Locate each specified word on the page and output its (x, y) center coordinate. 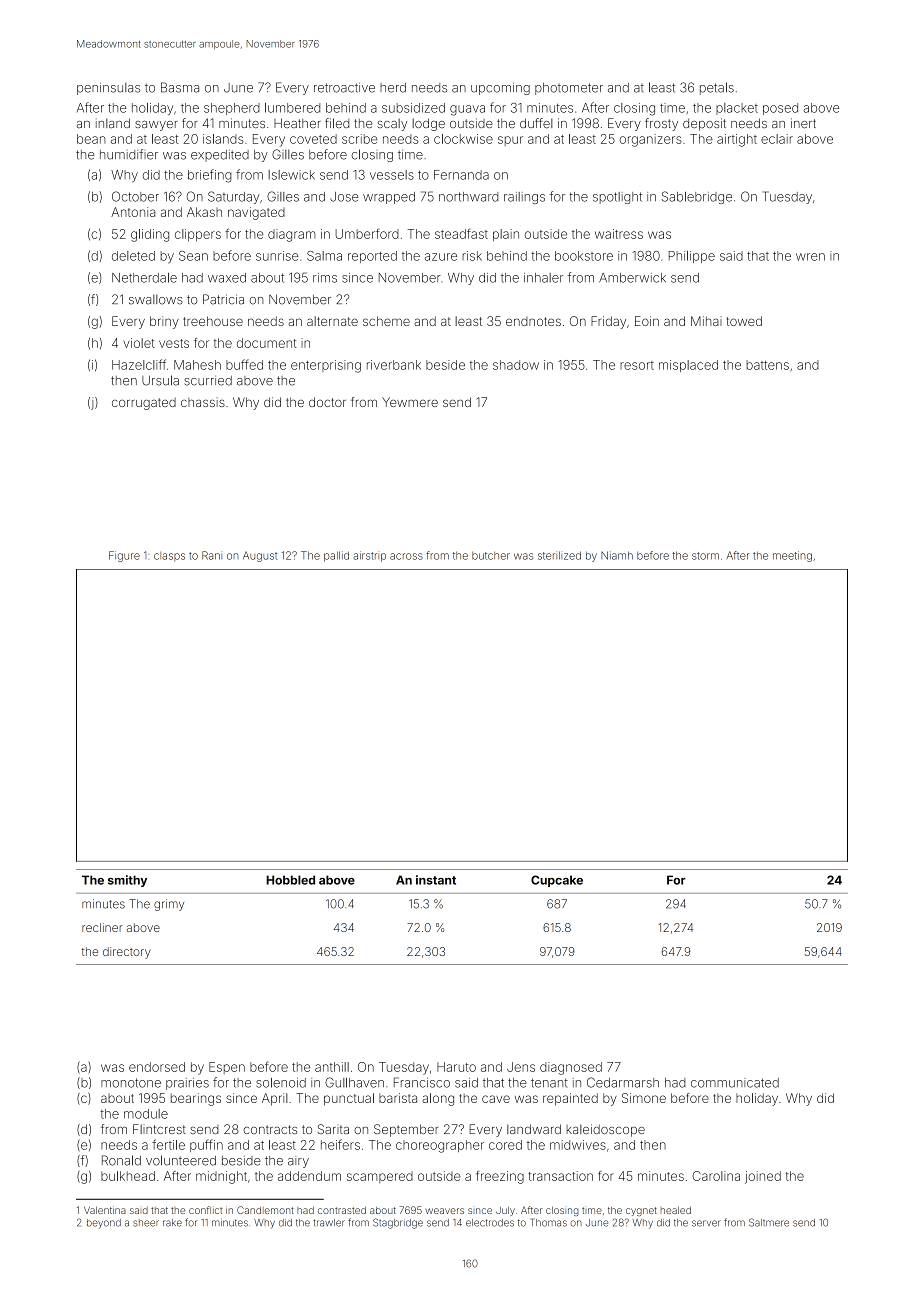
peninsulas (108, 88)
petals (717, 88)
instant (436, 880)
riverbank (394, 365)
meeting (792, 556)
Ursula (160, 380)
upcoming (500, 89)
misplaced (688, 366)
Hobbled (290, 880)
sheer (146, 1223)
